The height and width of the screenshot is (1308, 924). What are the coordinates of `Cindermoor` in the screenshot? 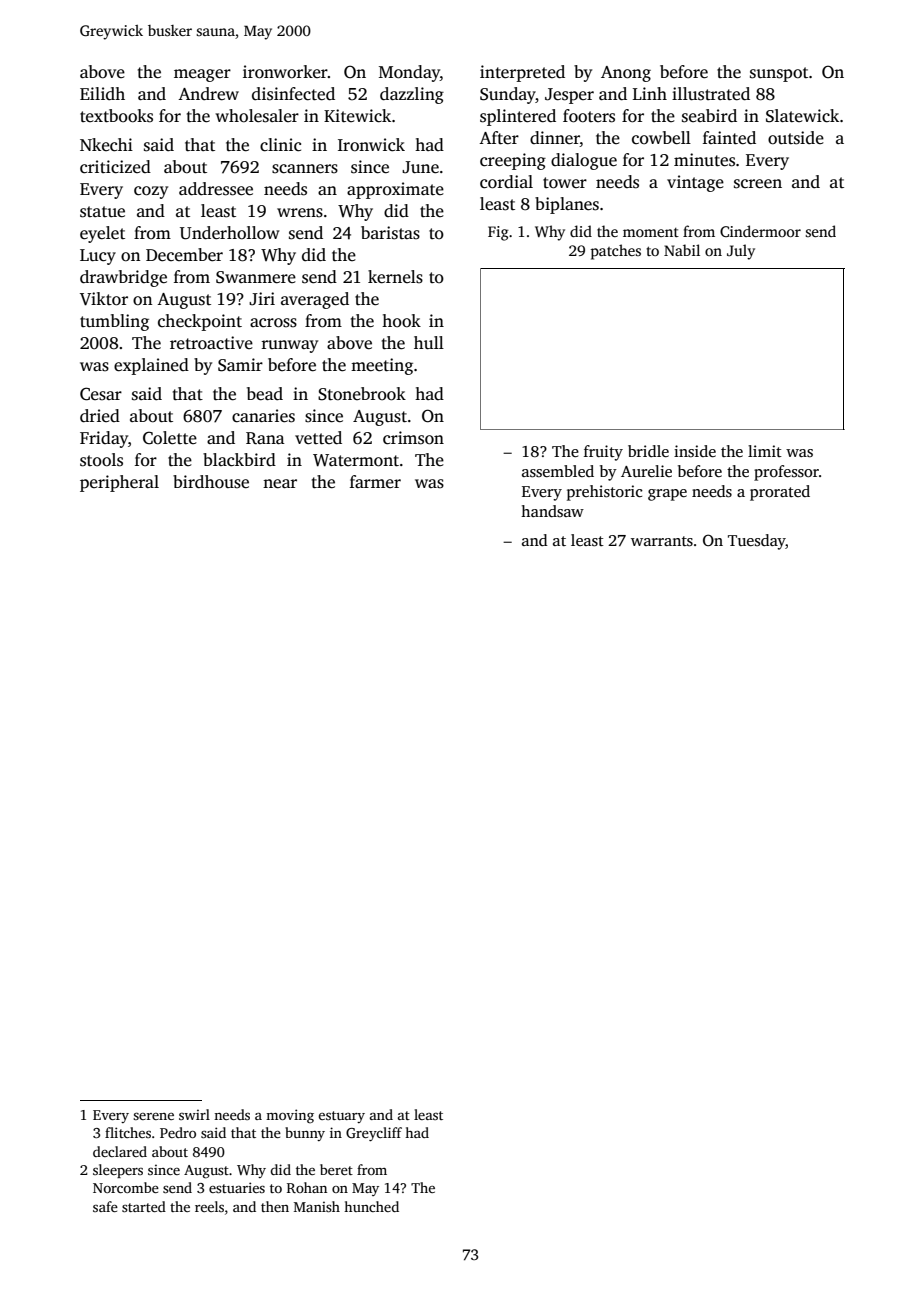 It's located at (760, 231).
